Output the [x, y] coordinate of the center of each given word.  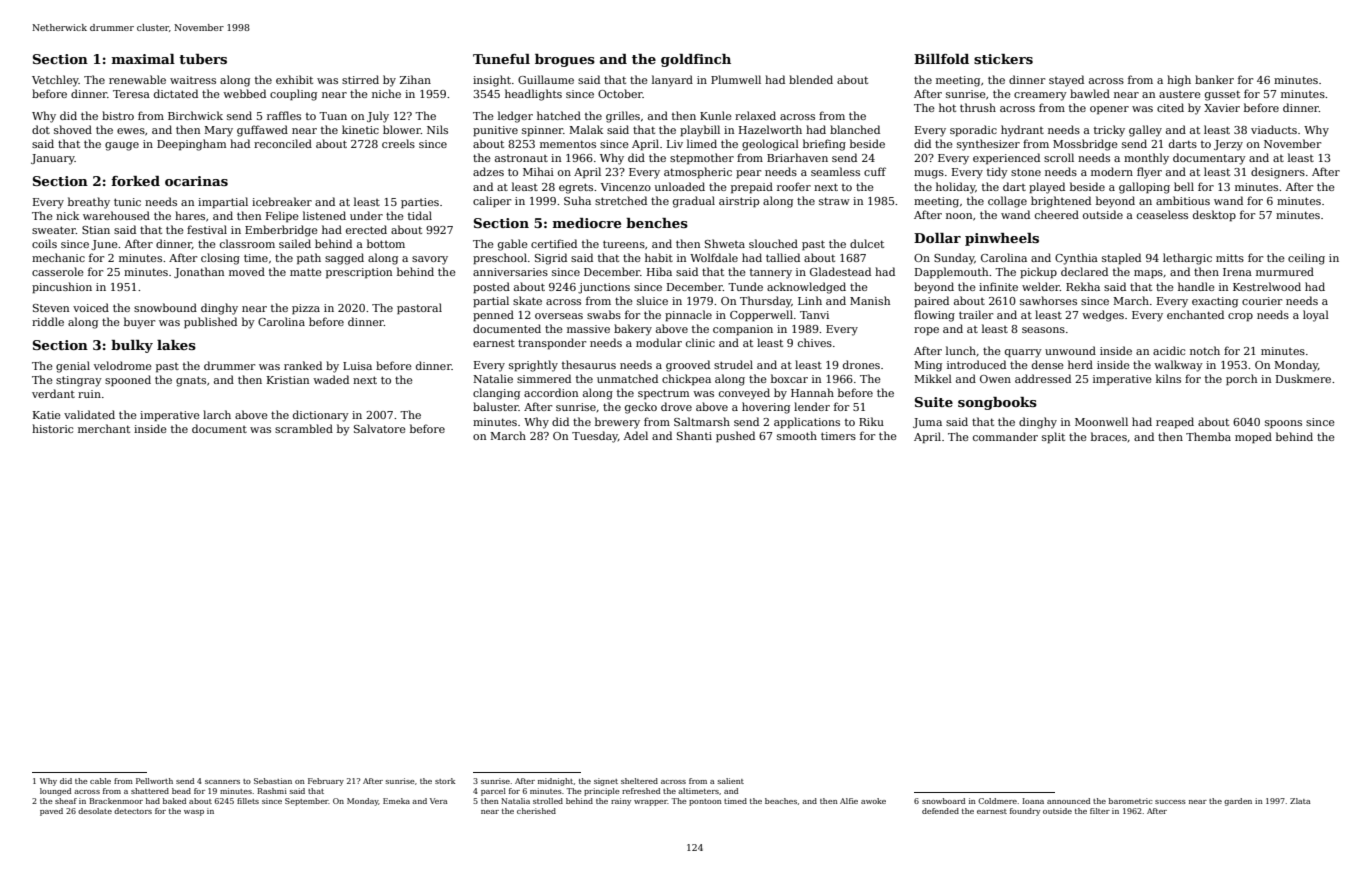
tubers [203, 59]
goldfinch [696, 60]
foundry [1025, 812]
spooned [128, 381]
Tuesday [595, 437]
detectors [133, 811]
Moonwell [1101, 421]
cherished [536, 811]
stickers [1003, 59]
